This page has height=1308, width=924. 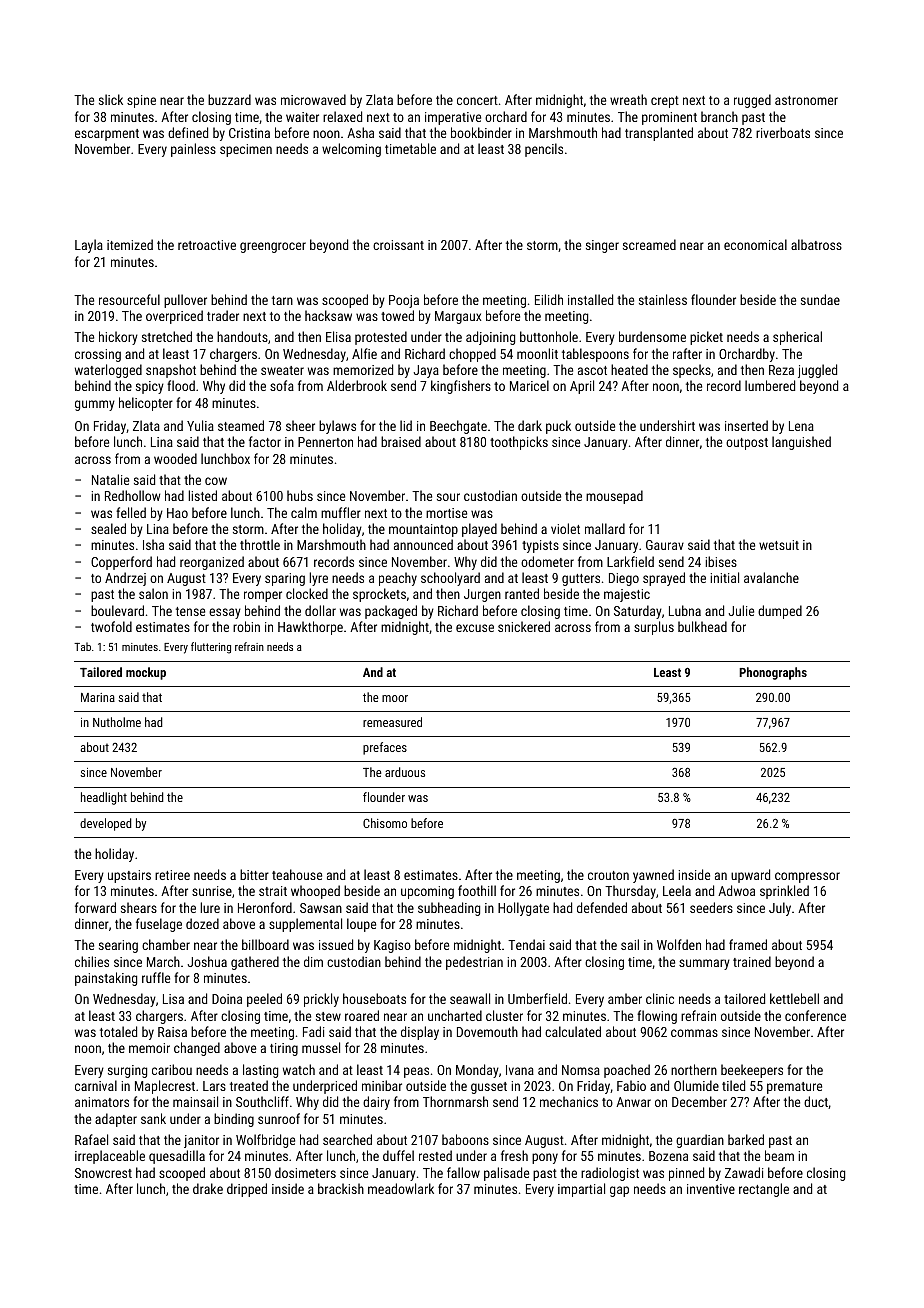 I want to click on pedestrian, so click(x=474, y=963).
